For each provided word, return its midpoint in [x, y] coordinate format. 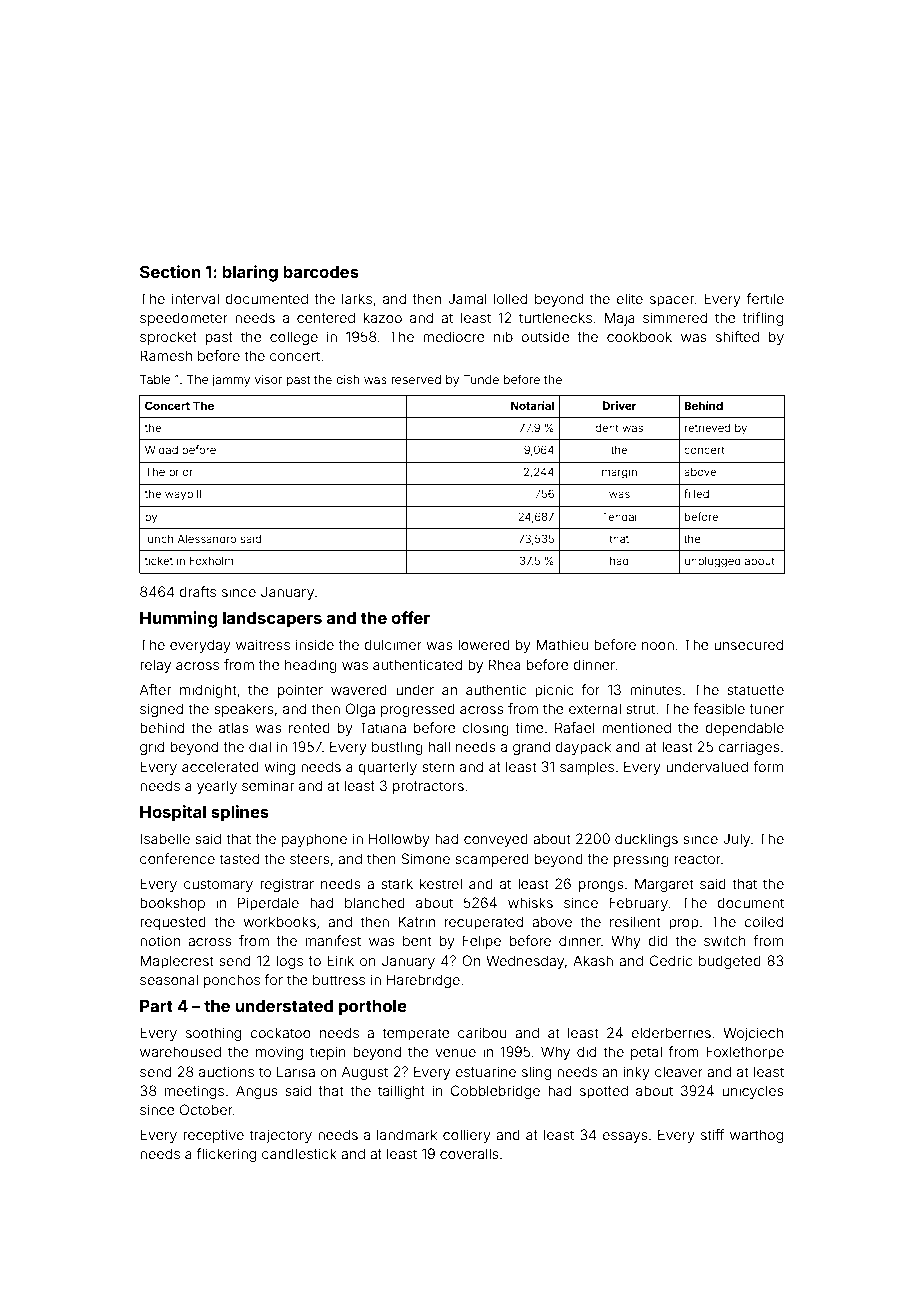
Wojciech [753, 1034]
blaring [250, 273]
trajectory [280, 1136]
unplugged [713, 562]
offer [410, 617]
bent [417, 940]
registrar [287, 885]
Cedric [671, 960]
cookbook [639, 336]
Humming [179, 619]
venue [455, 1053]
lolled [510, 298]
